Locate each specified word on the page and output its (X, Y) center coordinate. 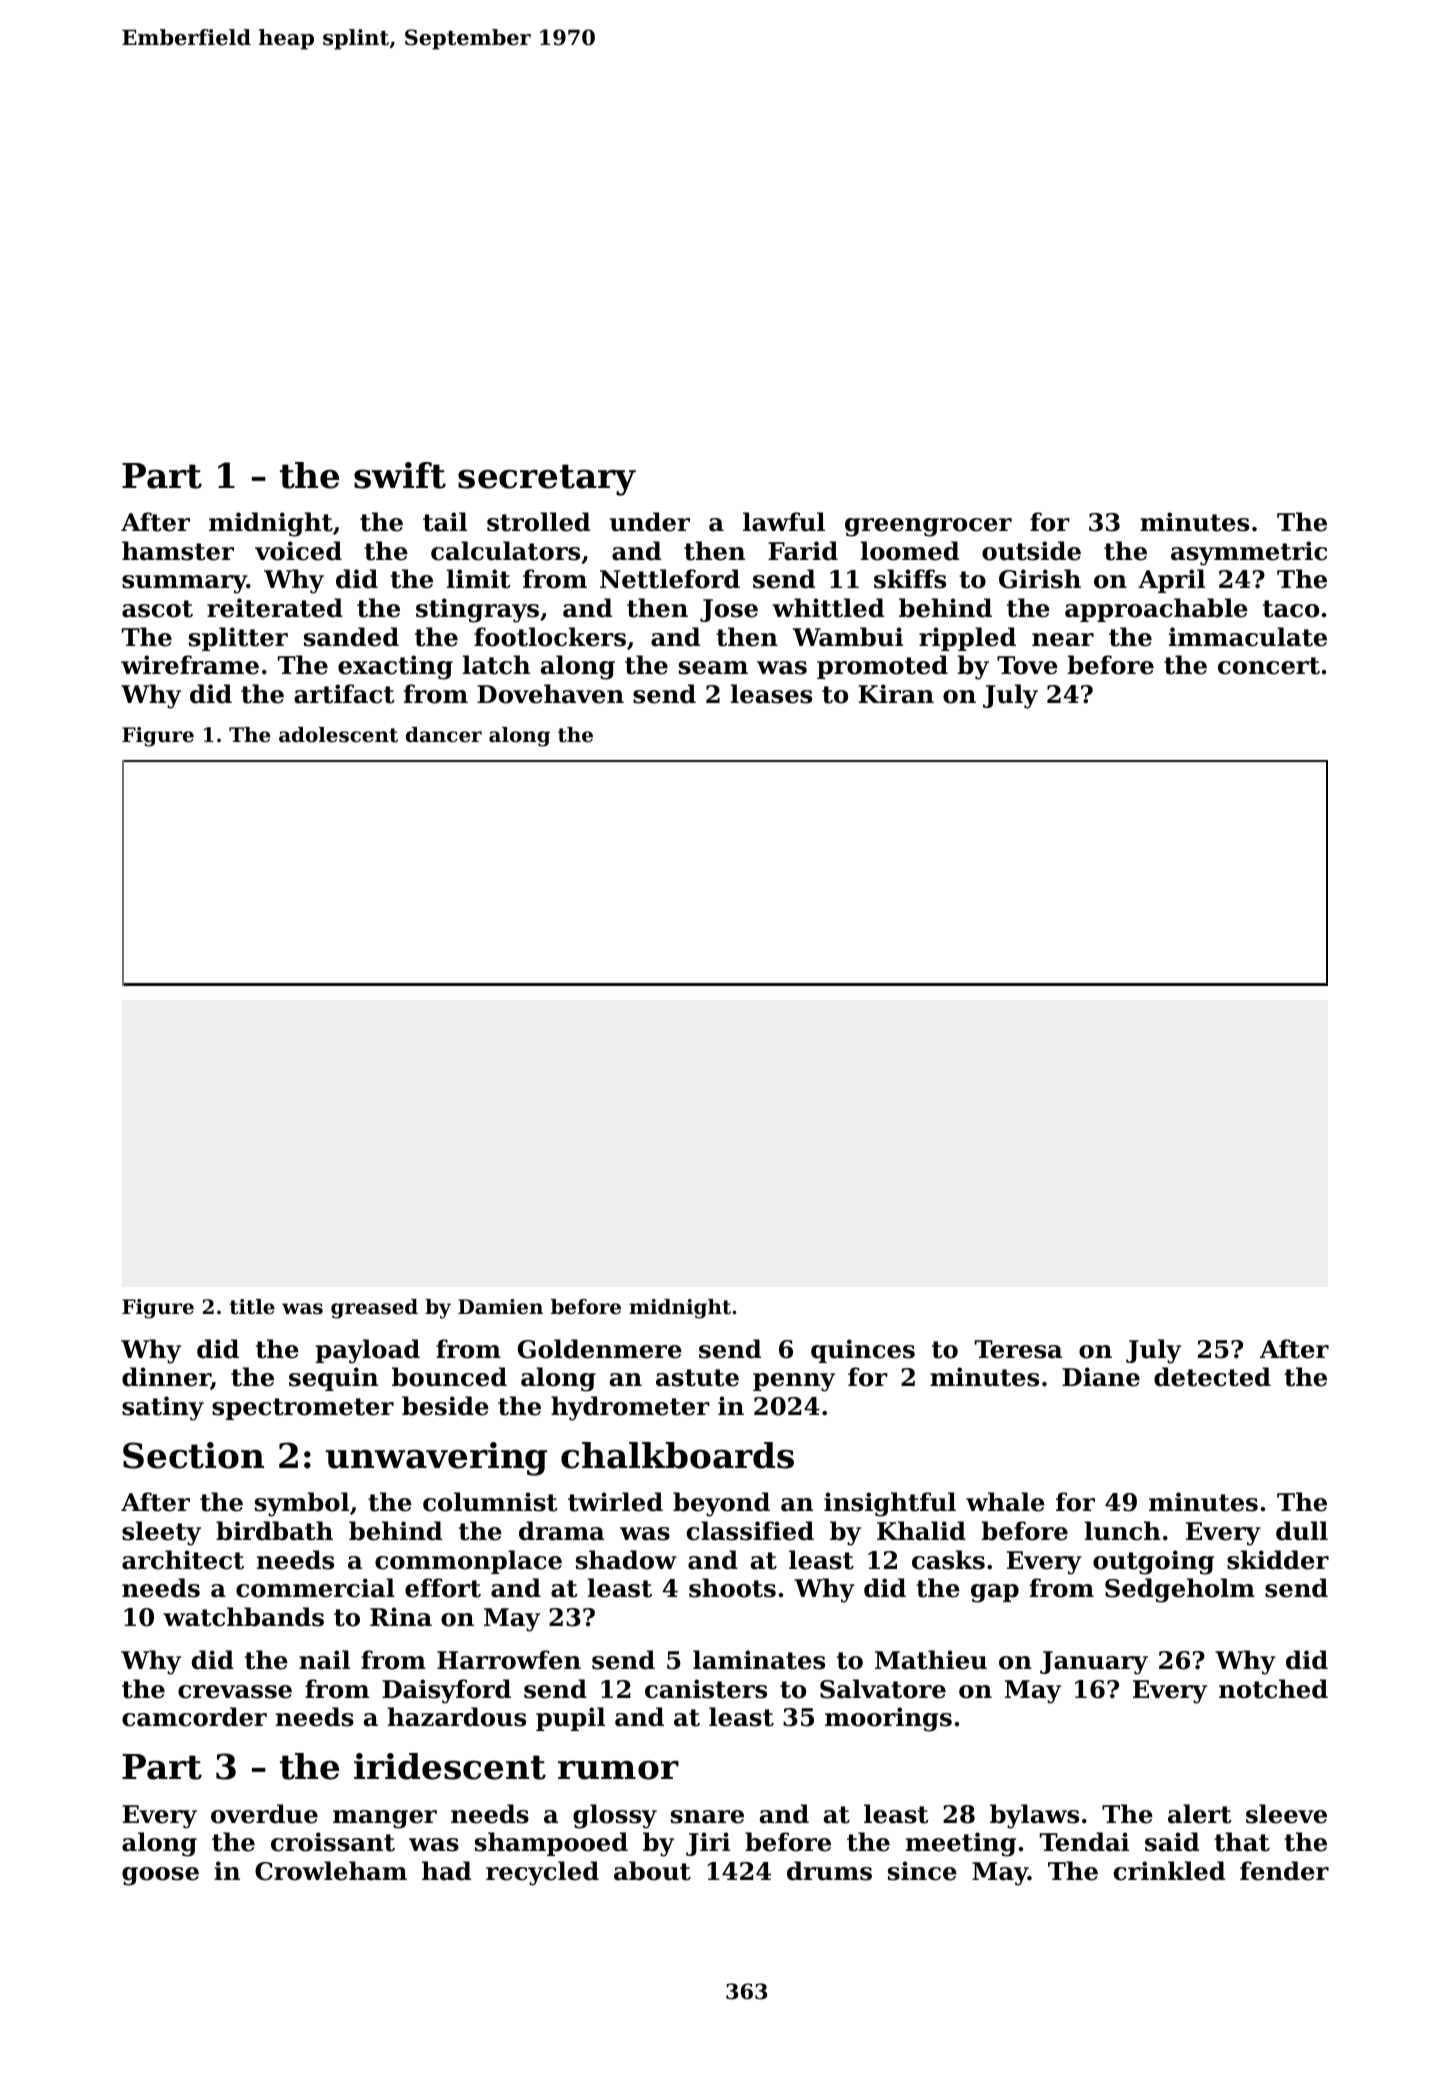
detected (1212, 1377)
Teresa (1018, 1349)
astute (697, 1378)
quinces (863, 1351)
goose (160, 1876)
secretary (547, 480)
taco (1291, 609)
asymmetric (1249, 553)
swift (400, 475)
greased (374, 1309)
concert (1269, 666)
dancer (444, 735)
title (252, 1307)
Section (193, 1455)
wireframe (190, 665)
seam (713, 668)
